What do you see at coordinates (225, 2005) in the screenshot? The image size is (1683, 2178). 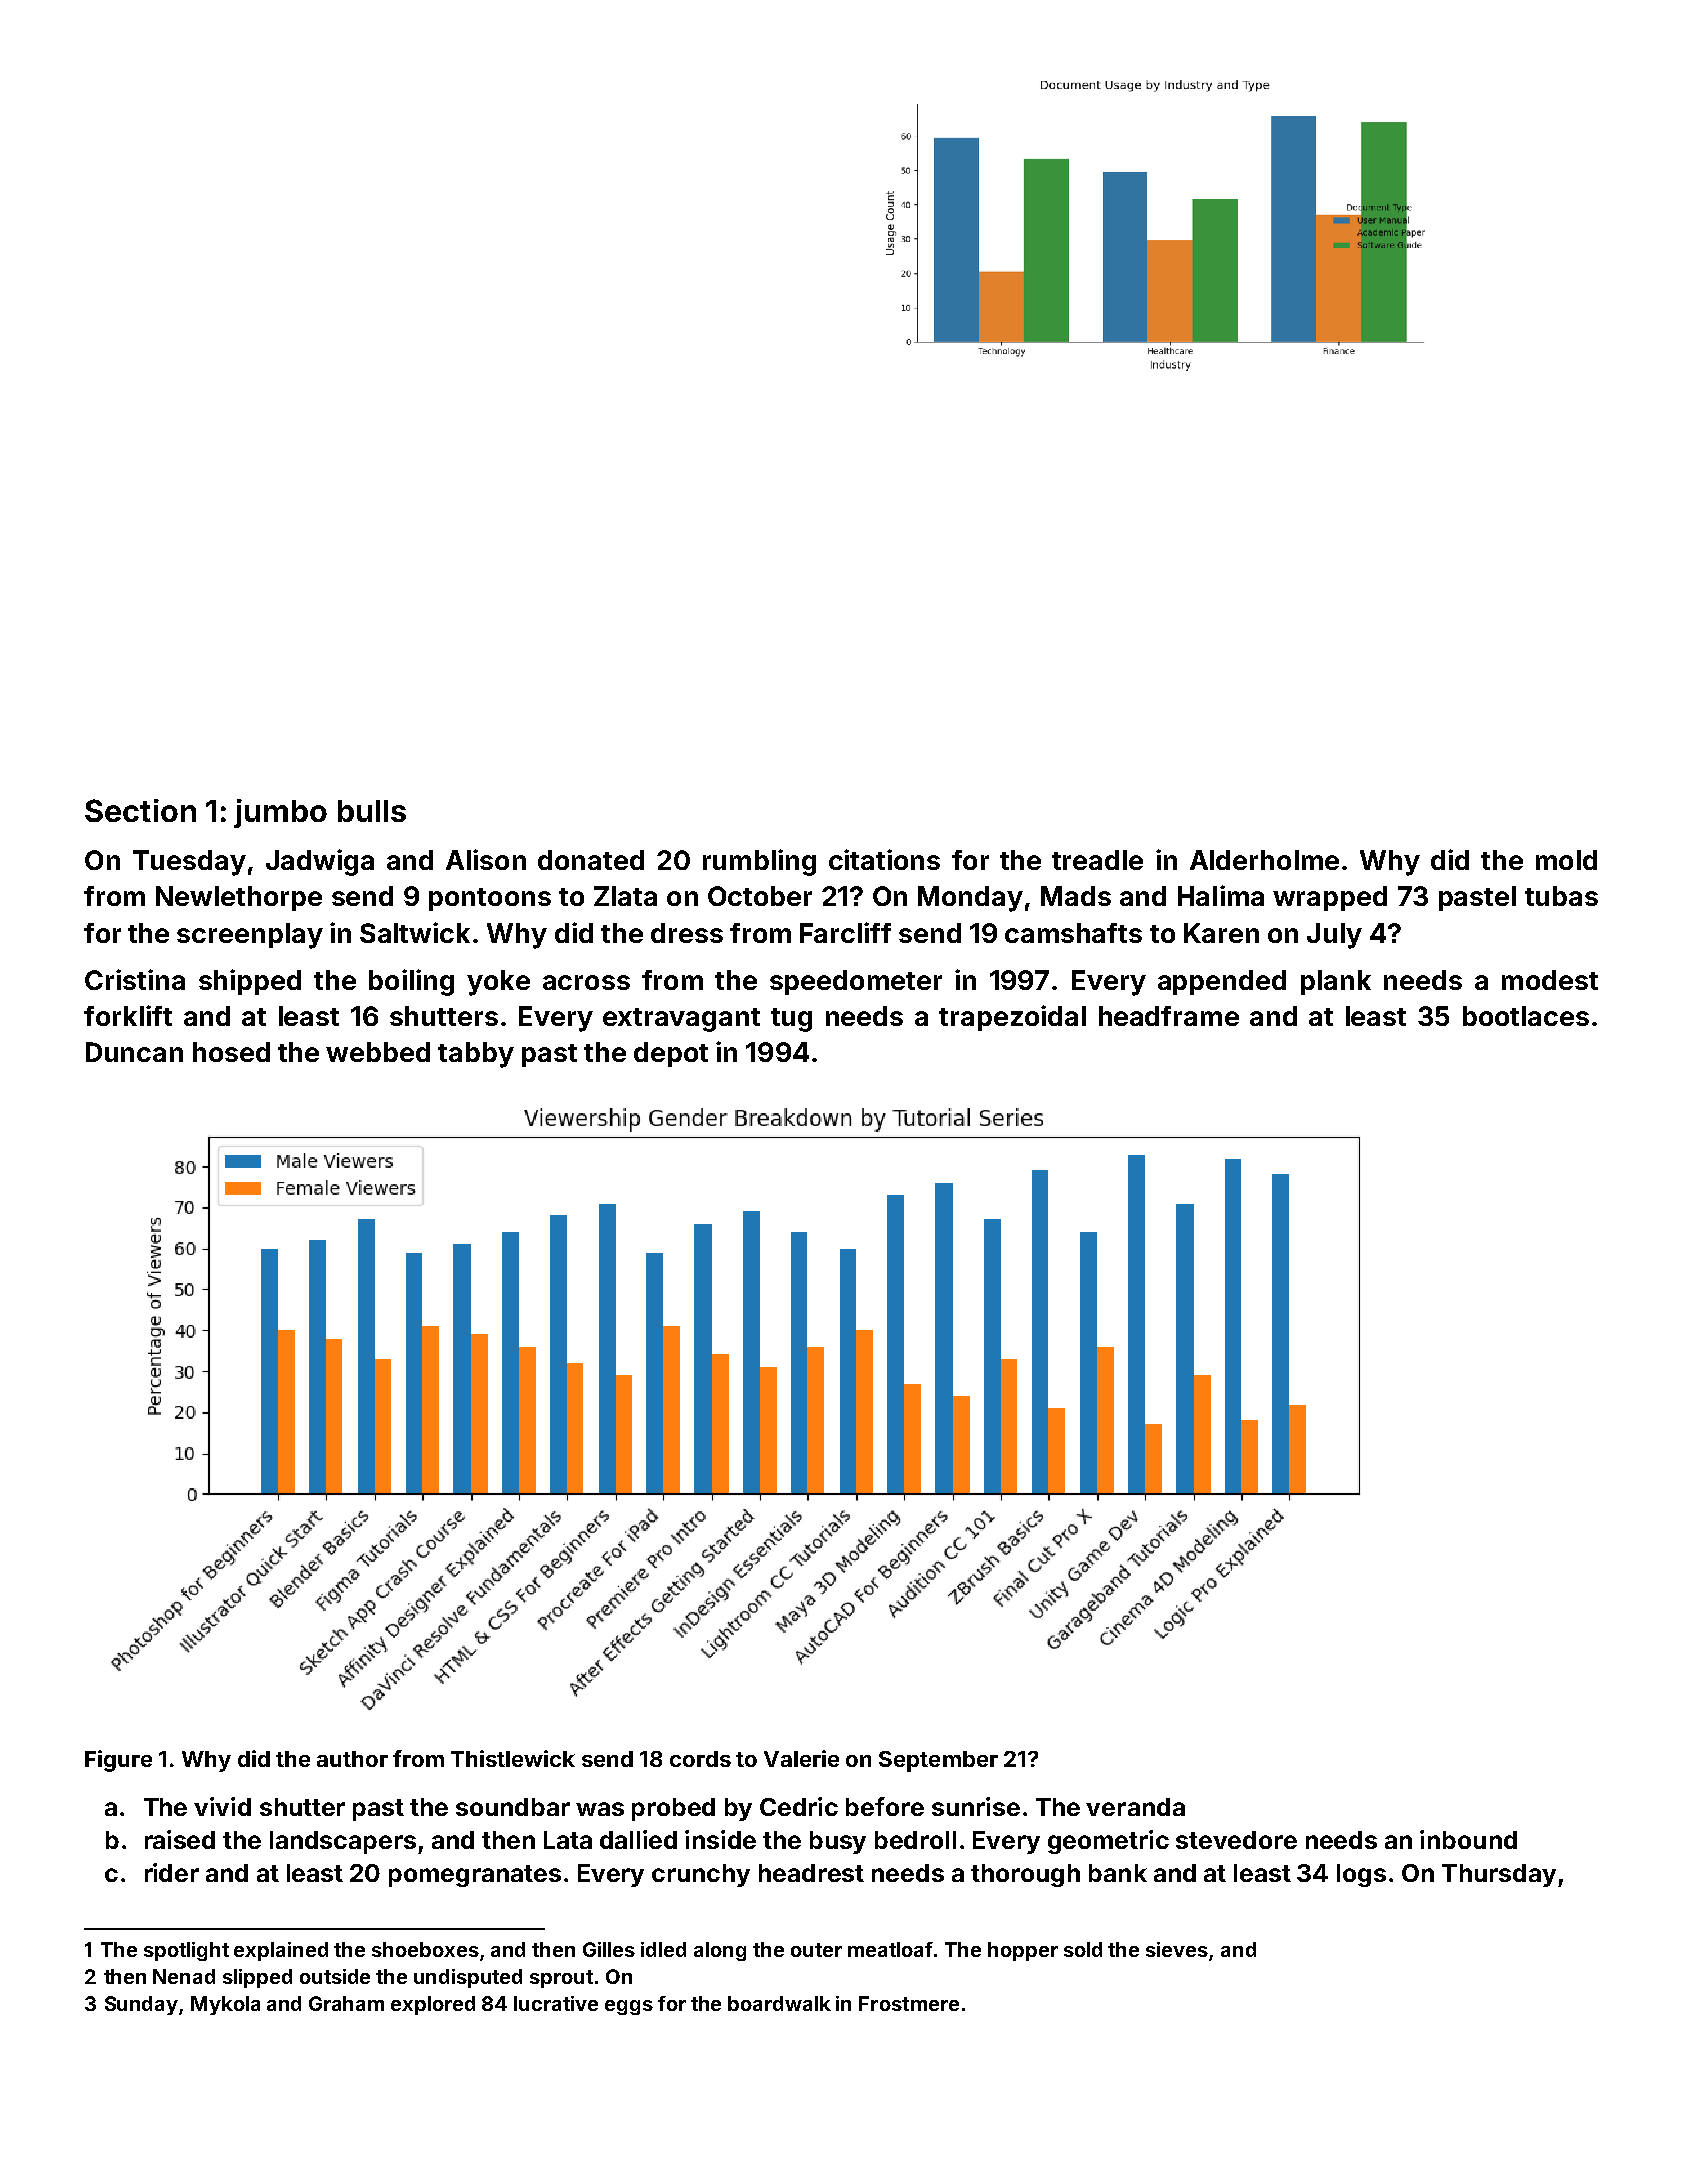 I see `Mykola` at bounding box center [225, 2005].
